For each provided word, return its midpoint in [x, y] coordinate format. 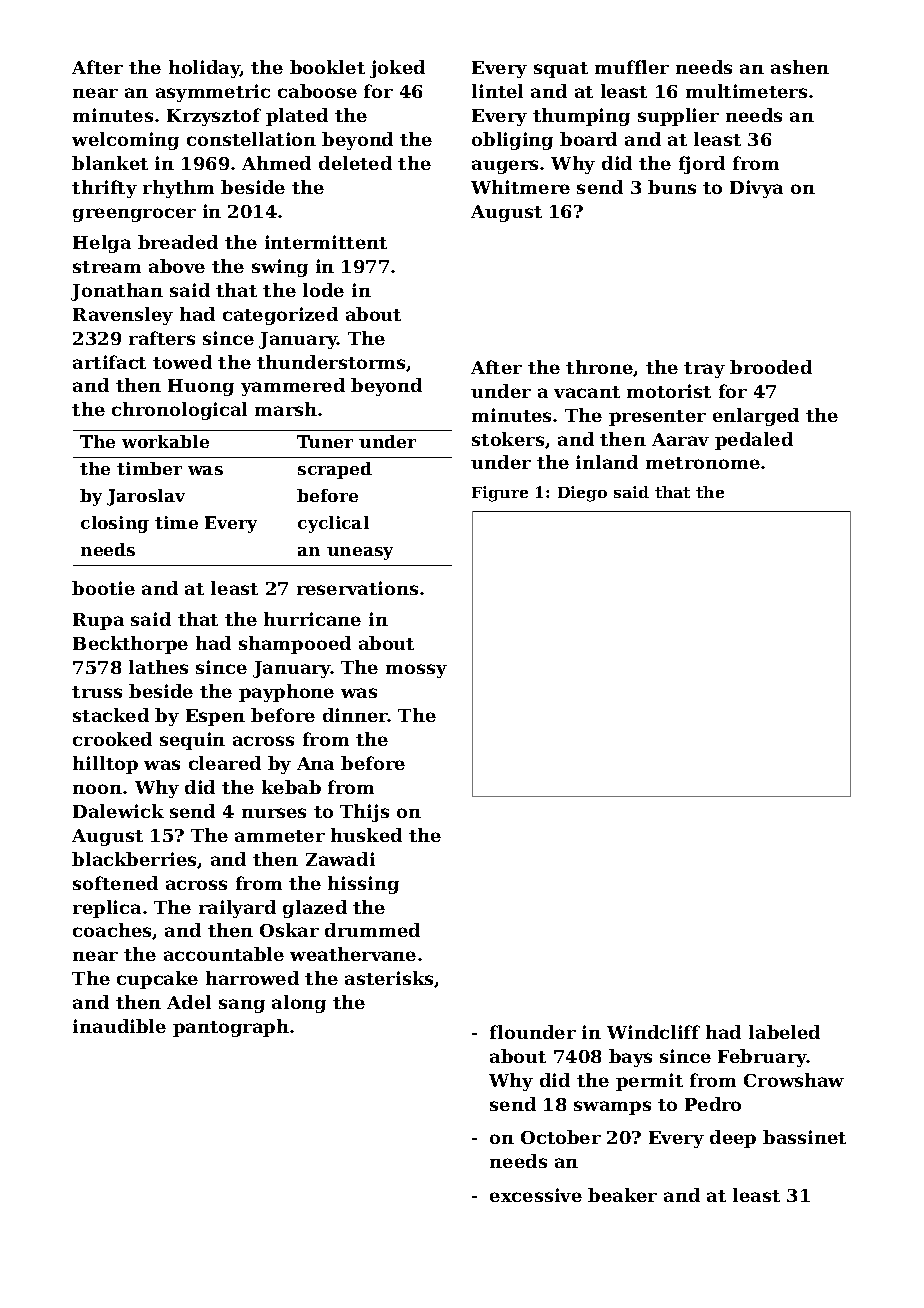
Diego [582, 494]
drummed [372, 930]
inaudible [119, 1026]
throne [599, 367]
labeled [784, 1032]
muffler [632, 67]
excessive [536, 1195]
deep [733, 1139]
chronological [179, 411]
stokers [508, 439]
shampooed [295, 645]
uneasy [360, 553]
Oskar [289, 930]
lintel [497, 91]
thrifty [104, 189]
